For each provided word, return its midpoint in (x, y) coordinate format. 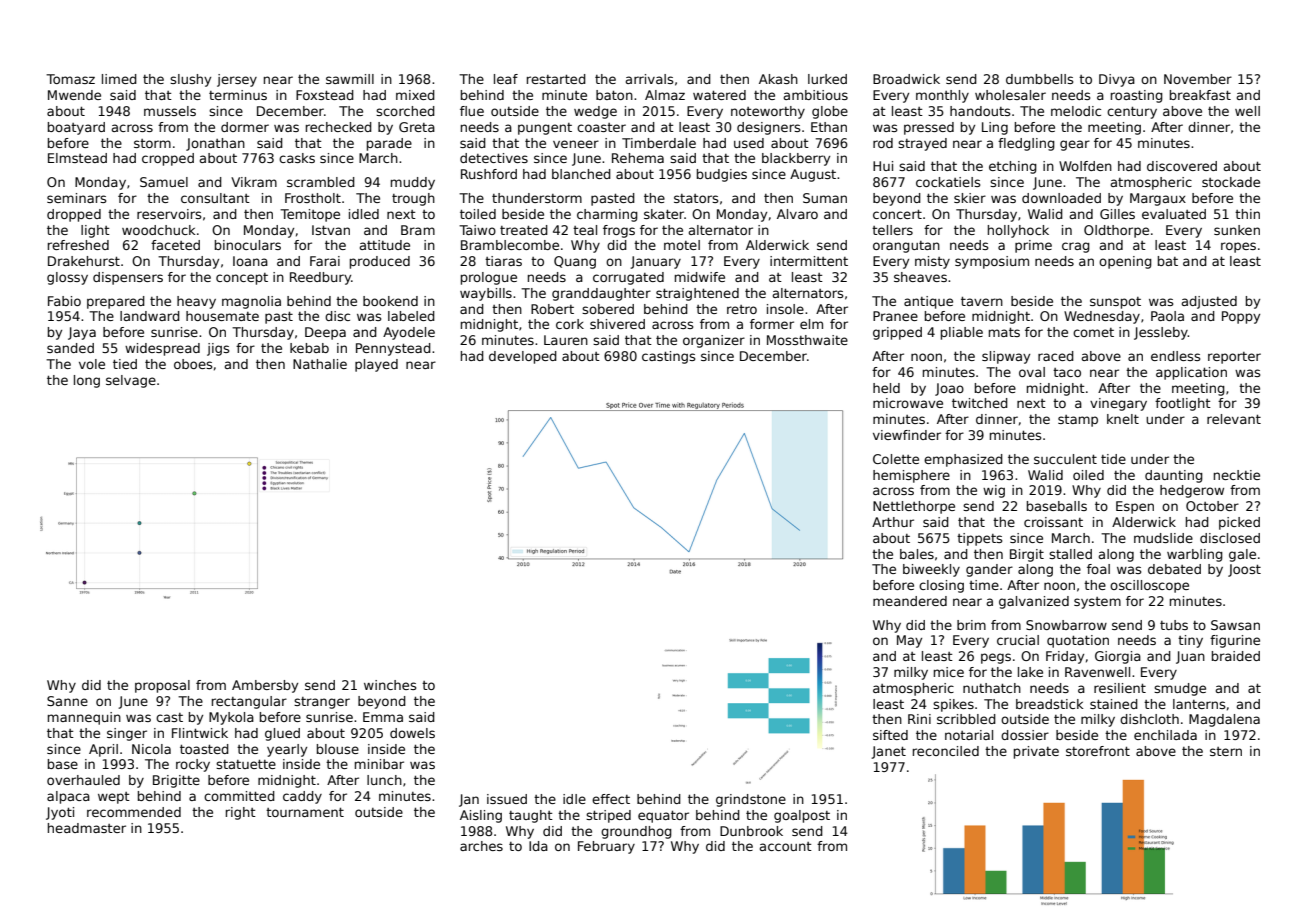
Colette (896, 459)
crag (1076, 247)
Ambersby (265, 686)
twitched (980, 403)
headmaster (87, 828)
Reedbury (320, 278)
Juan (1190, 657)
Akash (778, 79)
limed (119, 79)
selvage (131, 381)
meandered (910, 601)
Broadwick (906, 79)
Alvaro (797, 214)
